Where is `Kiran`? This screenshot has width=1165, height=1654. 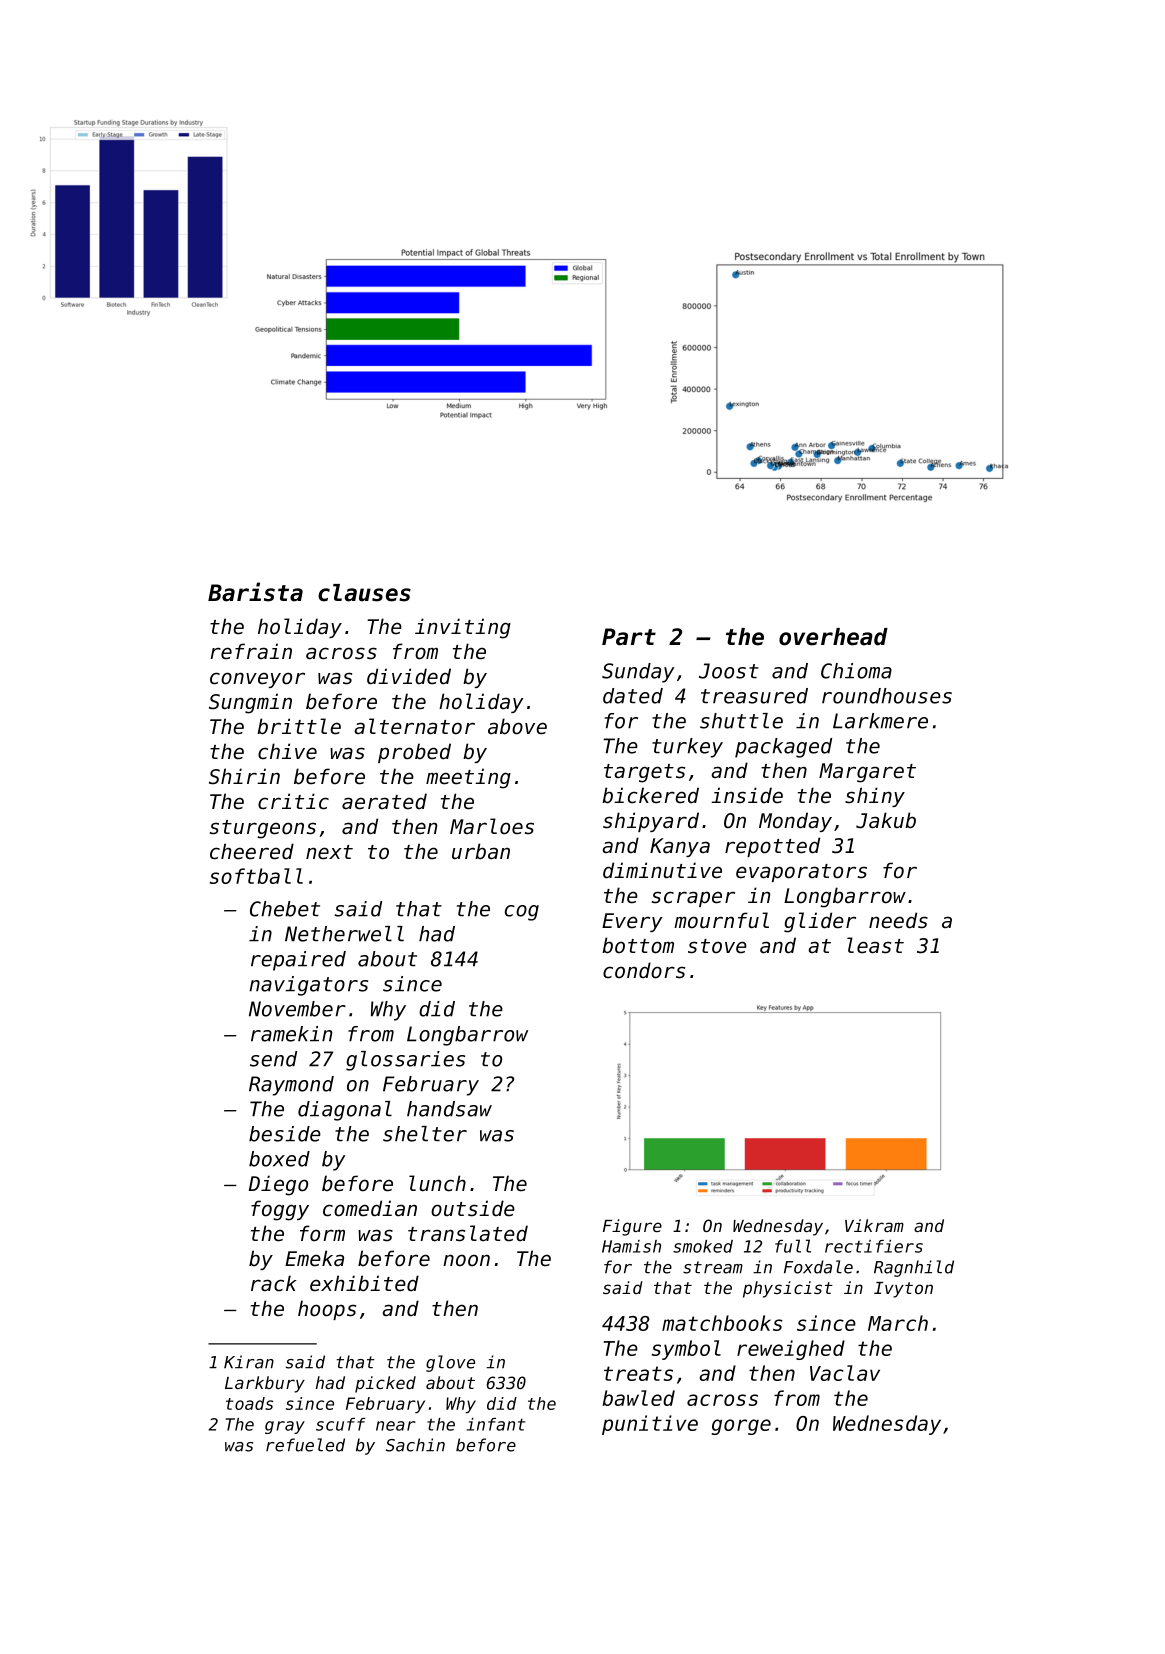 Kiran is located at coordinates (249, 1362).
